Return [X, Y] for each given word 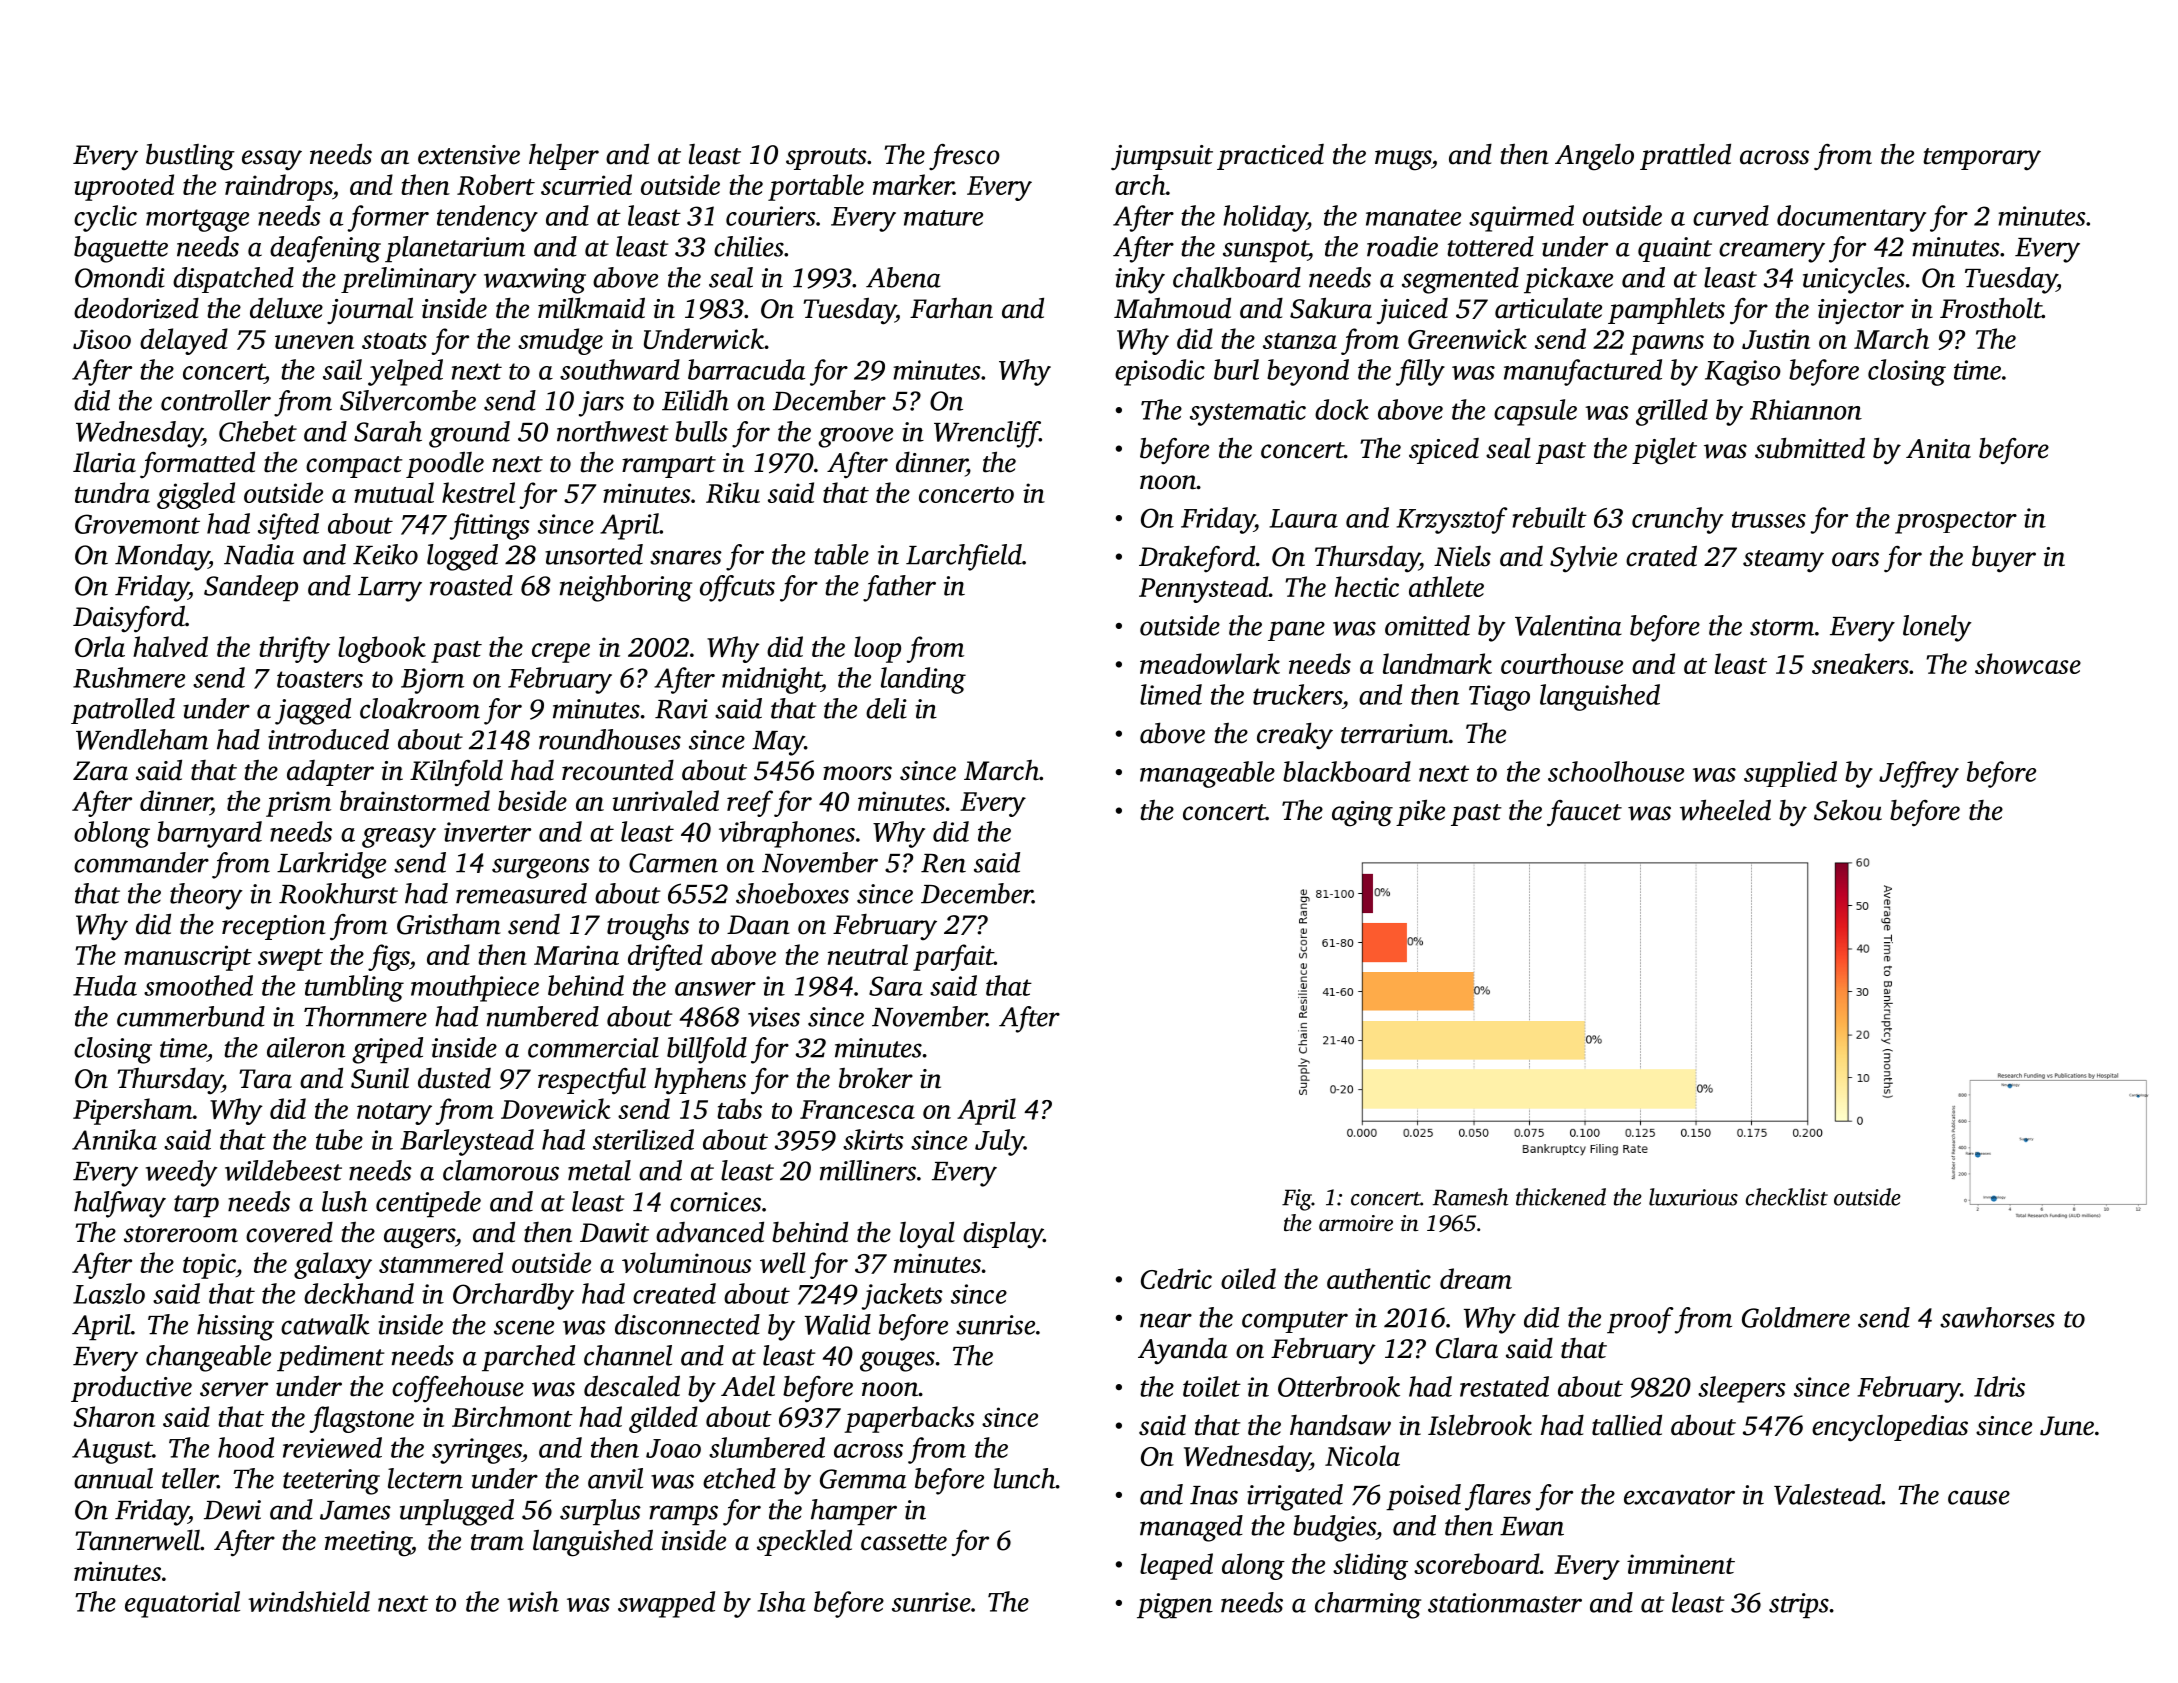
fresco [964, 157]
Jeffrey [1919, 774]
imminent [1681, 1564]
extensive [469, 155]
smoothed [198, 985]
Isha [781, 1601]
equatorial [182, 1604]
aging [1362, 814]
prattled [1685, 156]
